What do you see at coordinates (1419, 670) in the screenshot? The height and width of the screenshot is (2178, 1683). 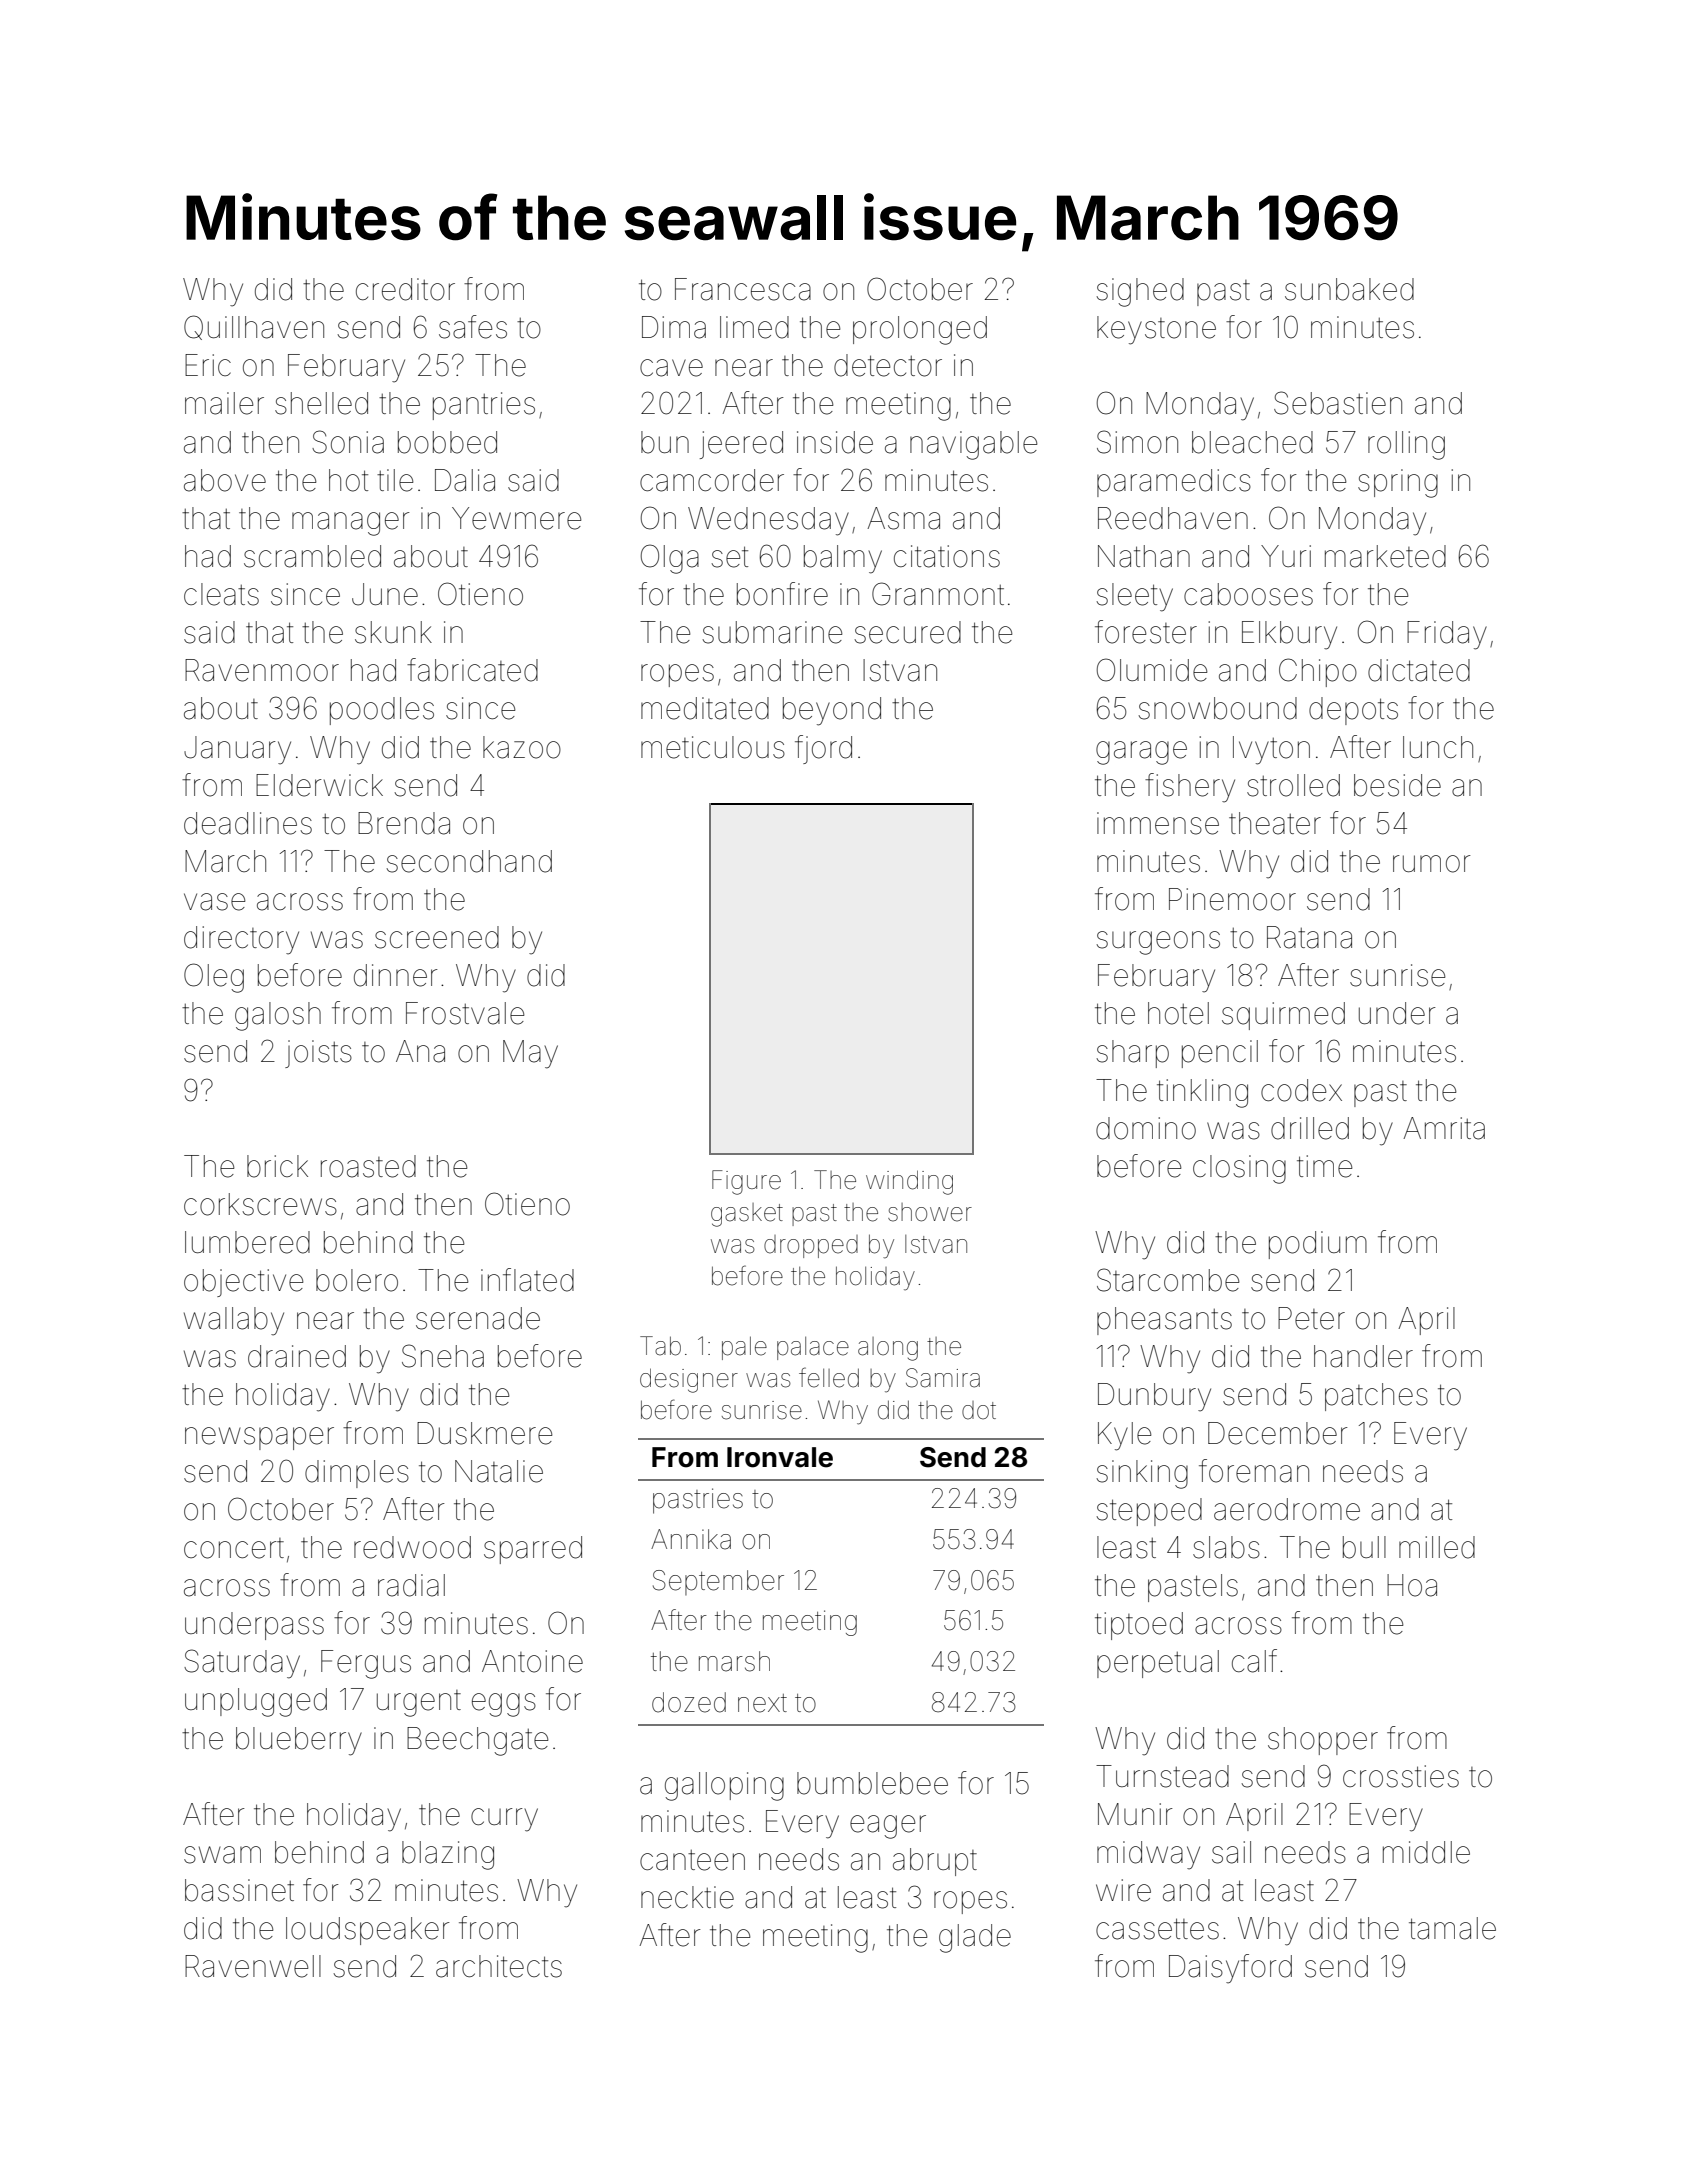 I see `dictated` at bounding box center [1419, 670].
